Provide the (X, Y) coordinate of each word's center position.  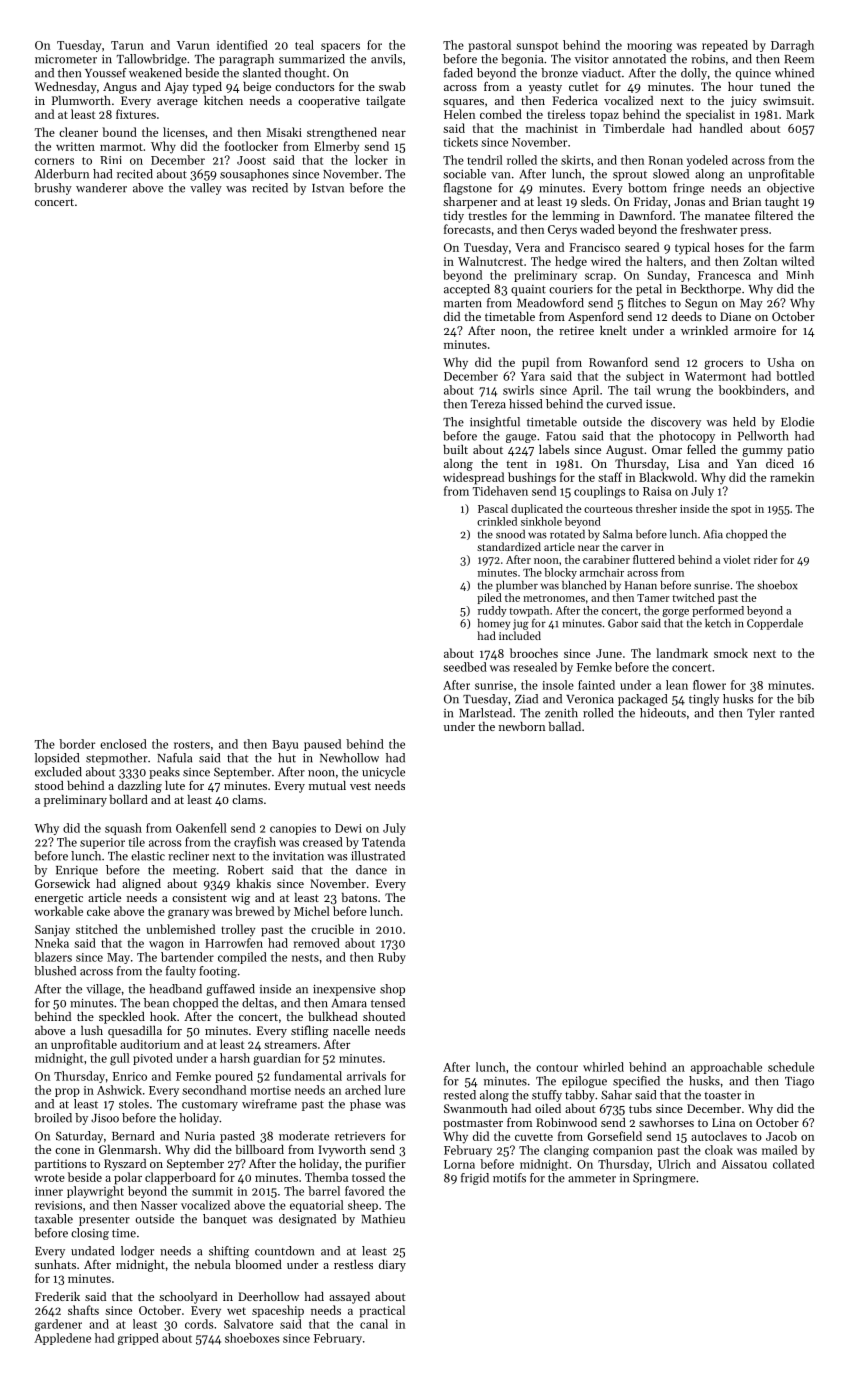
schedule (791, 1067)
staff (610, 477)
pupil (535, 363)
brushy (53, 189)
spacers (340, 47)
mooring (649, 47)
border (77, 744)
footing (218, 972)
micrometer (66, 59)
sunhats (55, 1264)
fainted (596, 685)
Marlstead (485, 713)
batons (359, 897)
